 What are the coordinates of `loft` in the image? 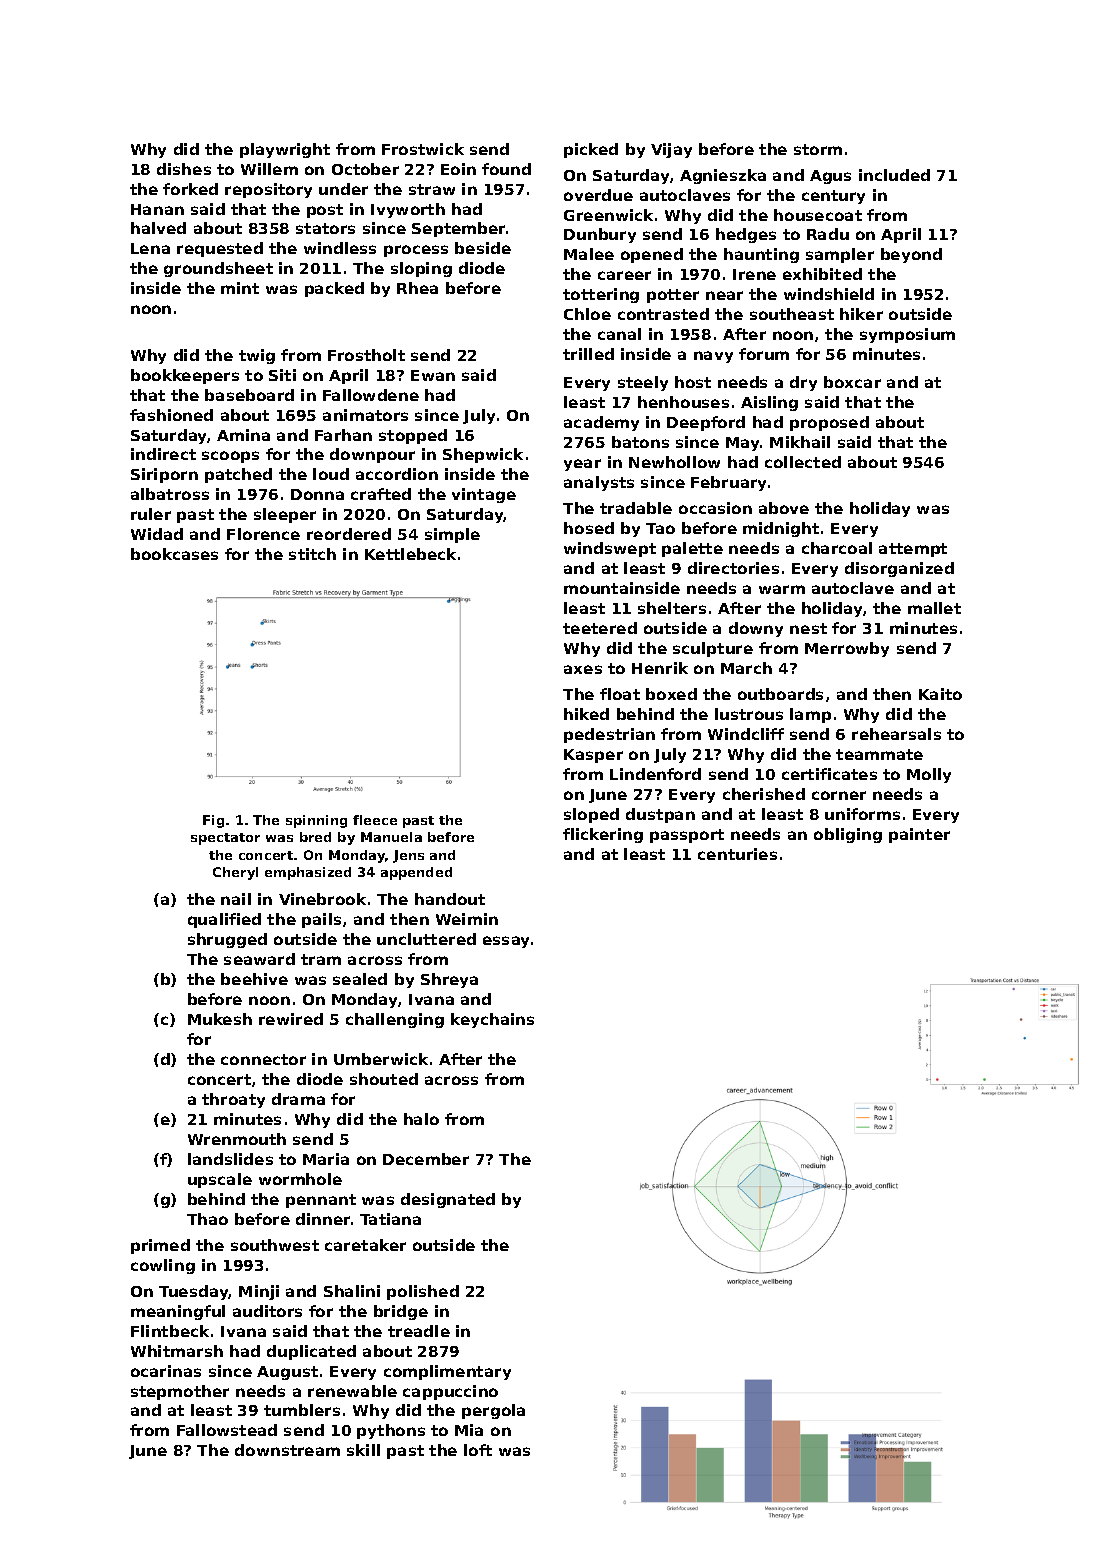 It's located at (478, 1450).
